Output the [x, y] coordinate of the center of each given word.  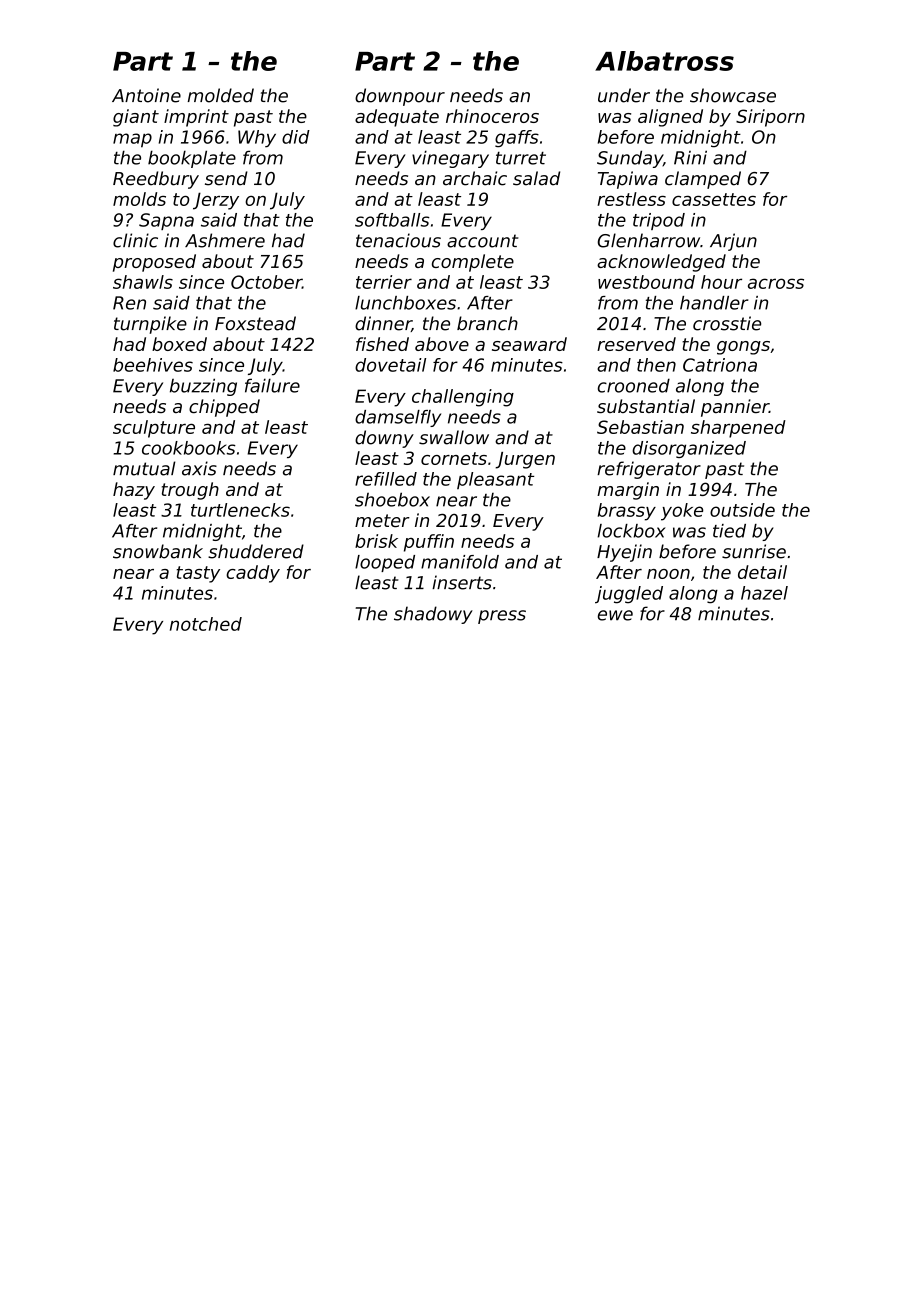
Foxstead [255, 323]
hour [721, 282]
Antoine [146, 95]
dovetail [390, 365]
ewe [615, 615]
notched [206, 624]
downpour [400, 97]
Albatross [664, 61]
